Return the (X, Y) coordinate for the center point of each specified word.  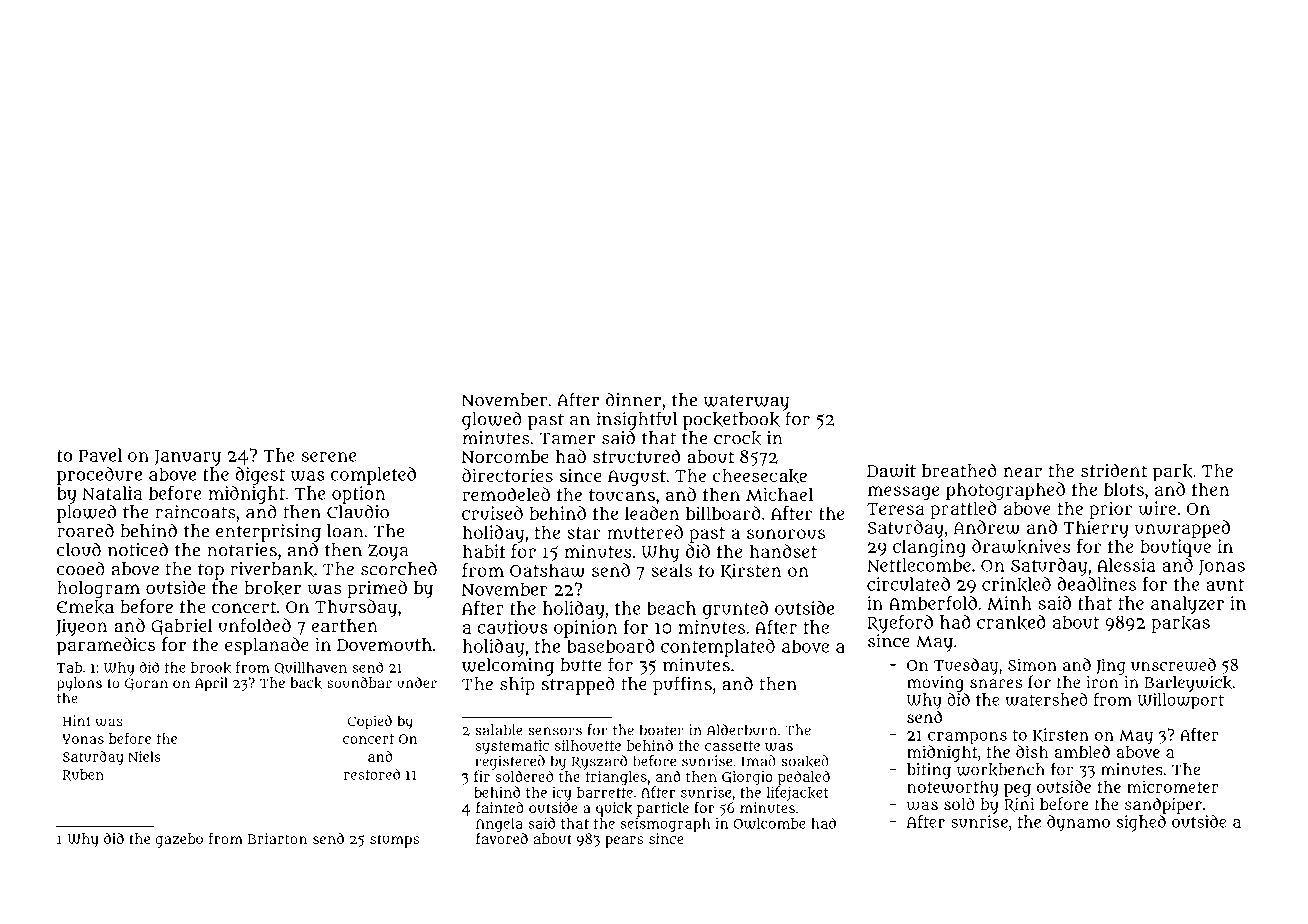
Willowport (1181, 701)
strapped (578, 686)
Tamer (567, 438)
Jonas (1221, 568)
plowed (86, 513)
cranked (1011, 622)
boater (662, 730)
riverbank (272, 569)
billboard (723, 513)
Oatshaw (547, 570)
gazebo (179, 840)
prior (1110, 510)
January (187, 458)
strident (1114, 470)
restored (372, 774)
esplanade (267, 646)
